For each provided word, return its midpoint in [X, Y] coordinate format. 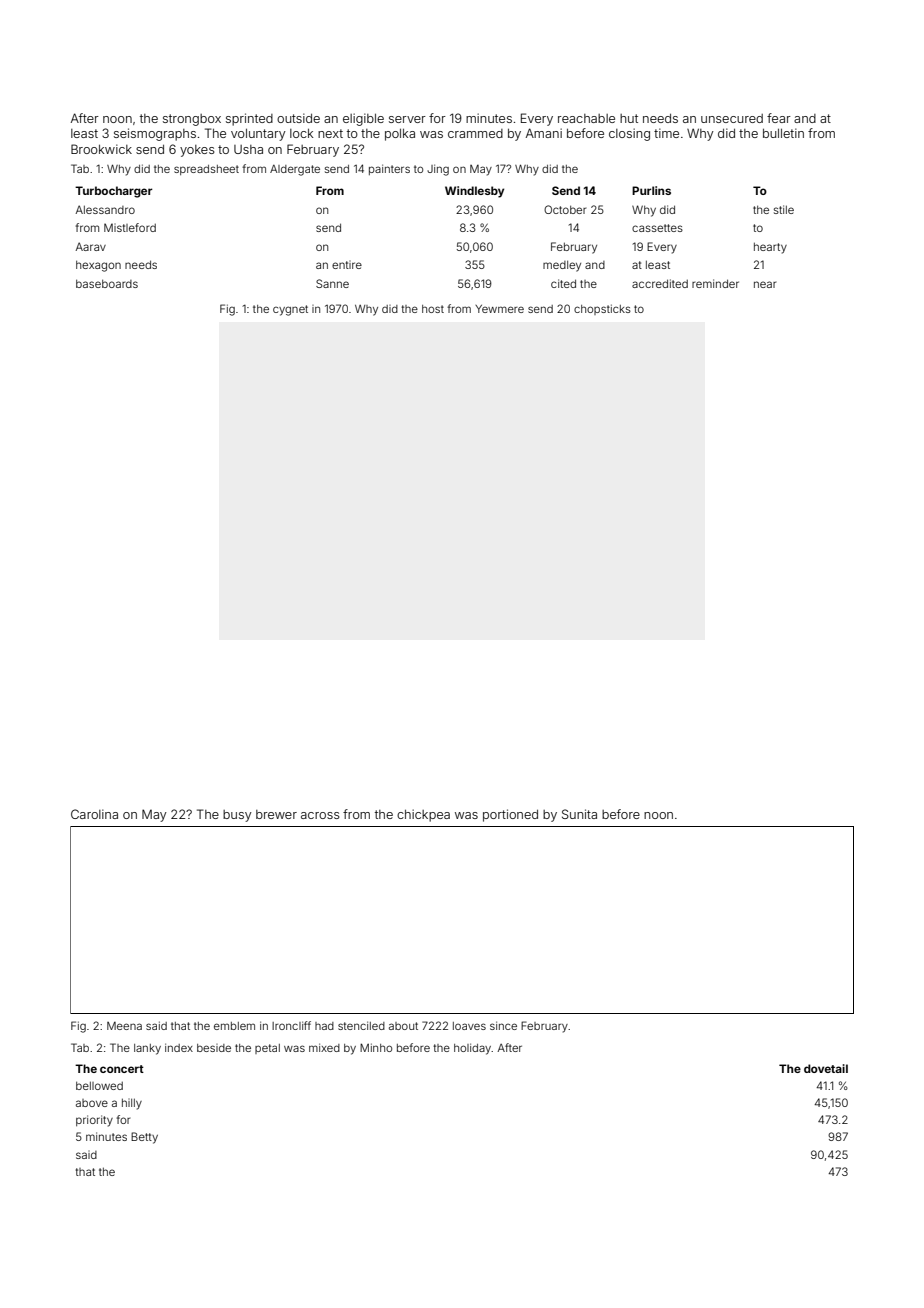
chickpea [423, 815]
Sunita [579, 814]
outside [298, 118]
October [565, 209]
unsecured [732, 118]
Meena [124, 1026]
